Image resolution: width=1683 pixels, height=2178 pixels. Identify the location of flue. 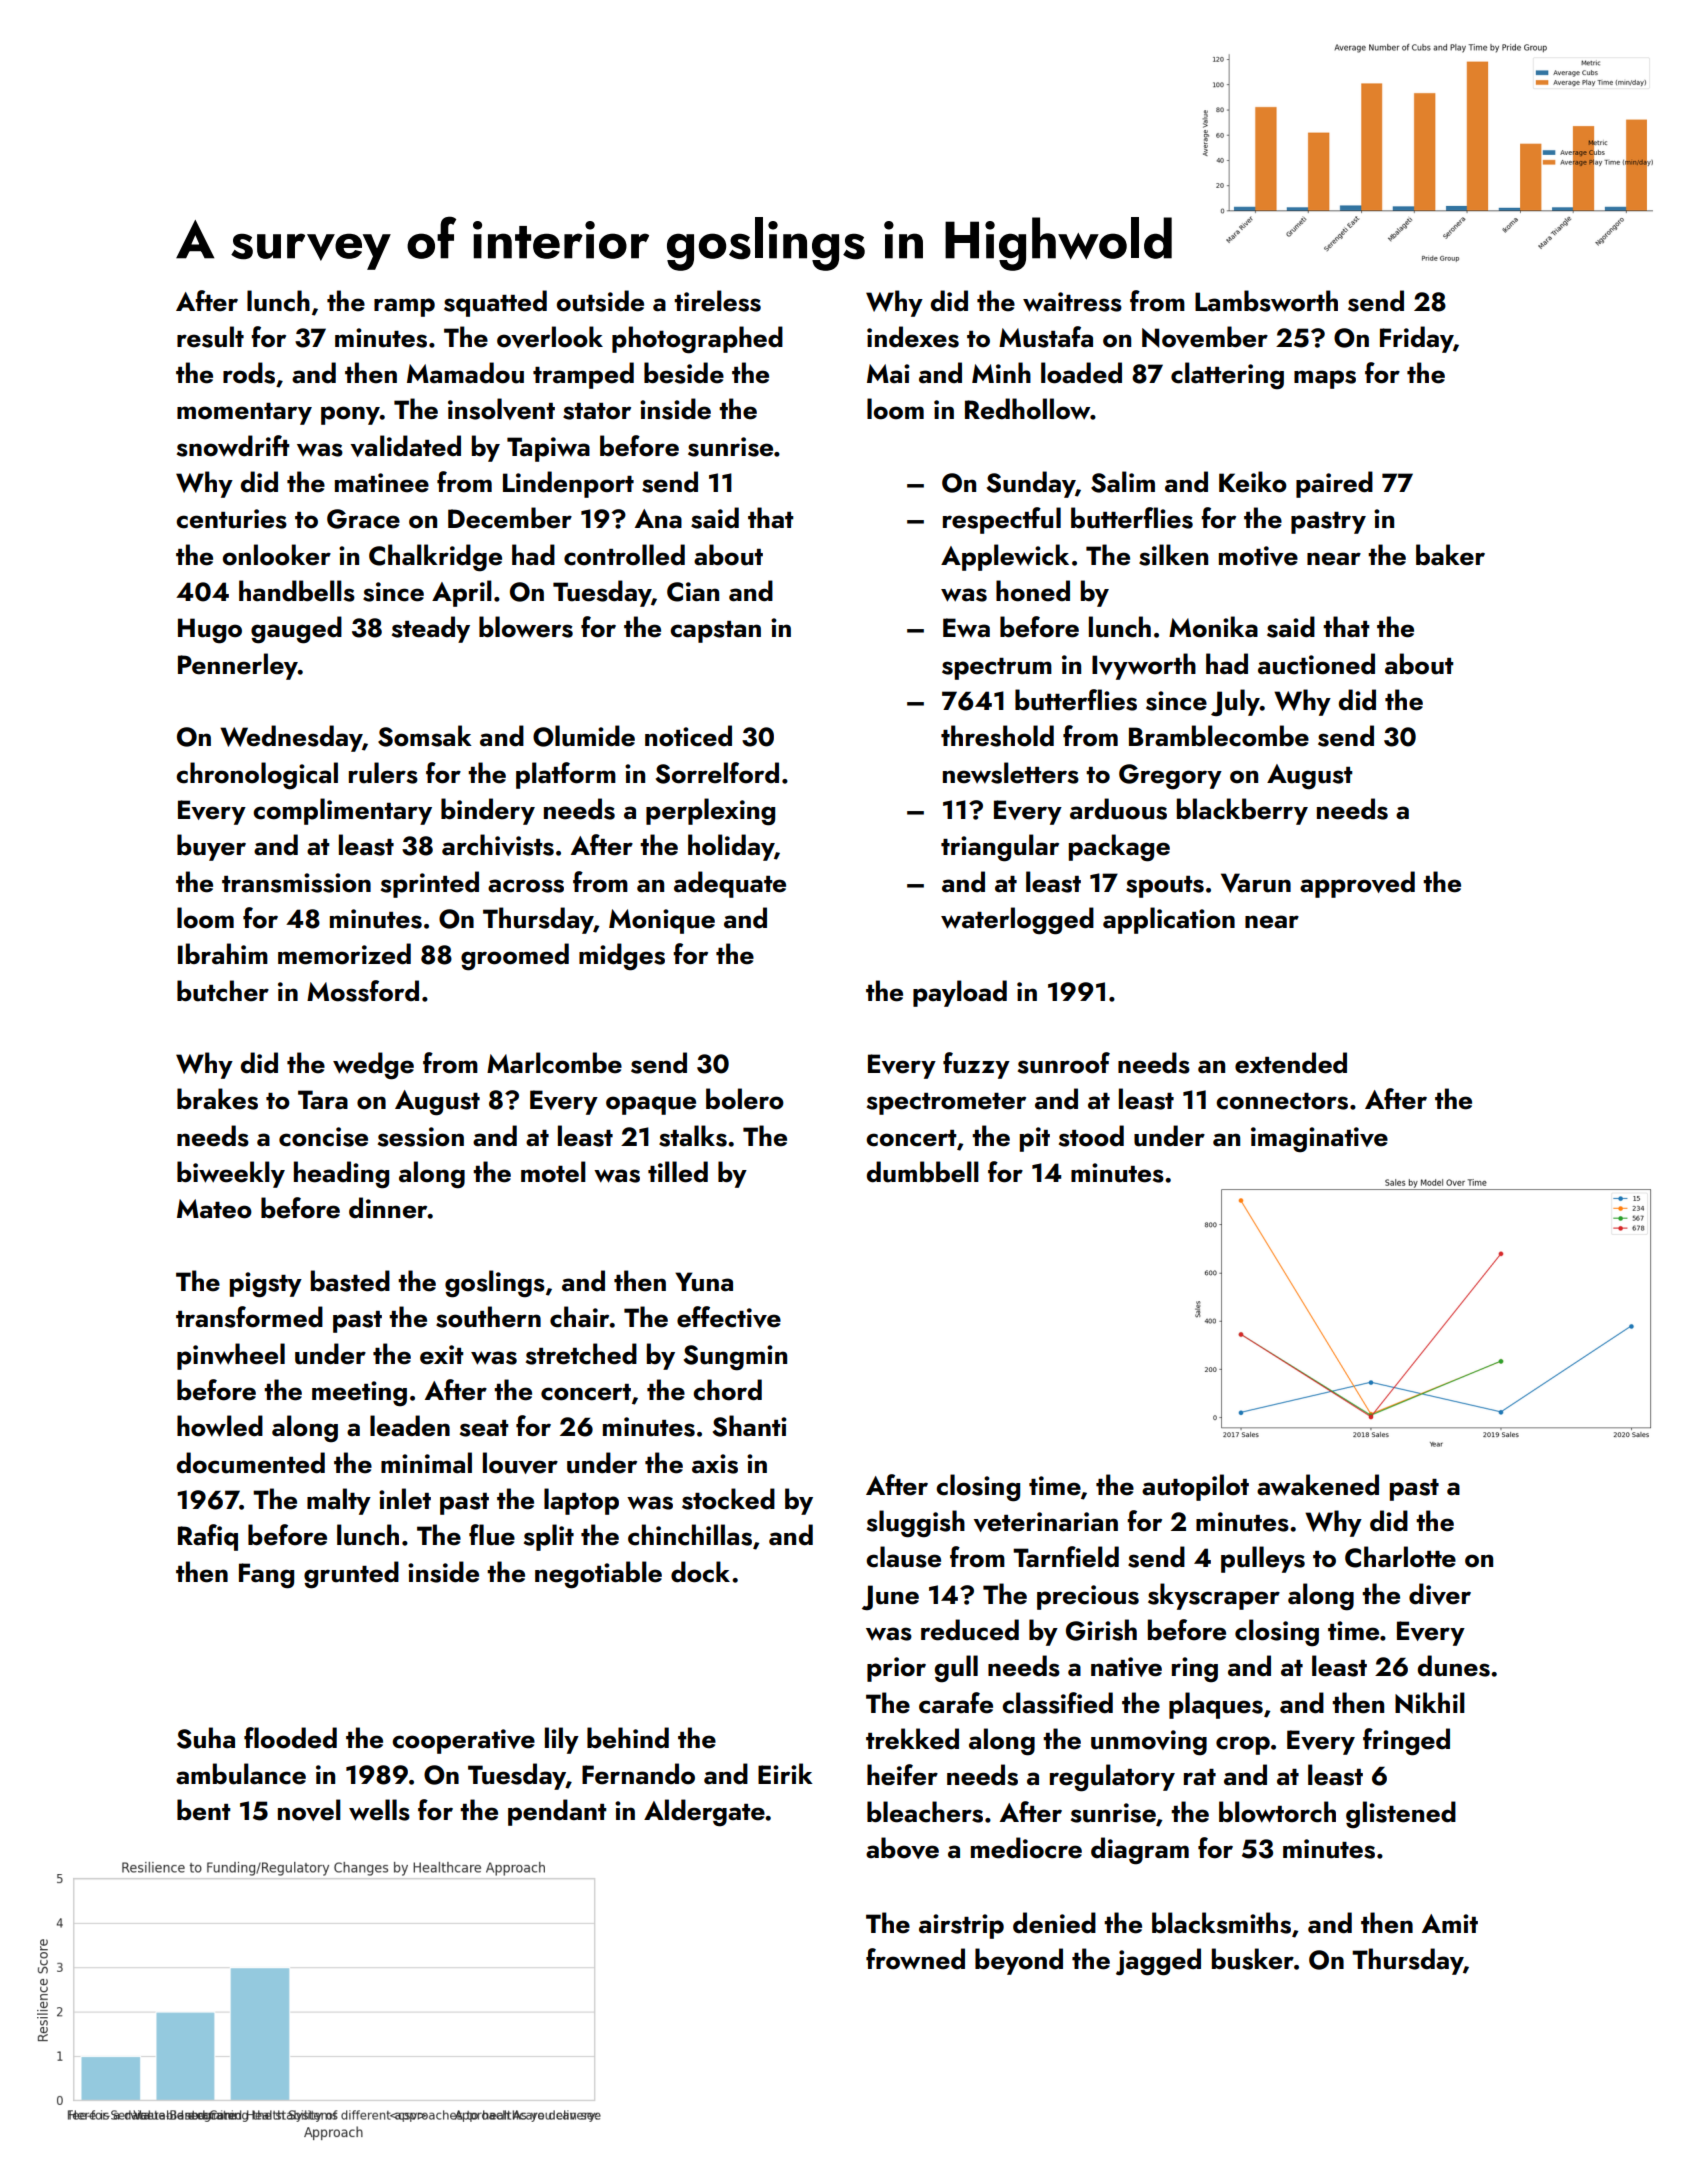
(492, 1535).
